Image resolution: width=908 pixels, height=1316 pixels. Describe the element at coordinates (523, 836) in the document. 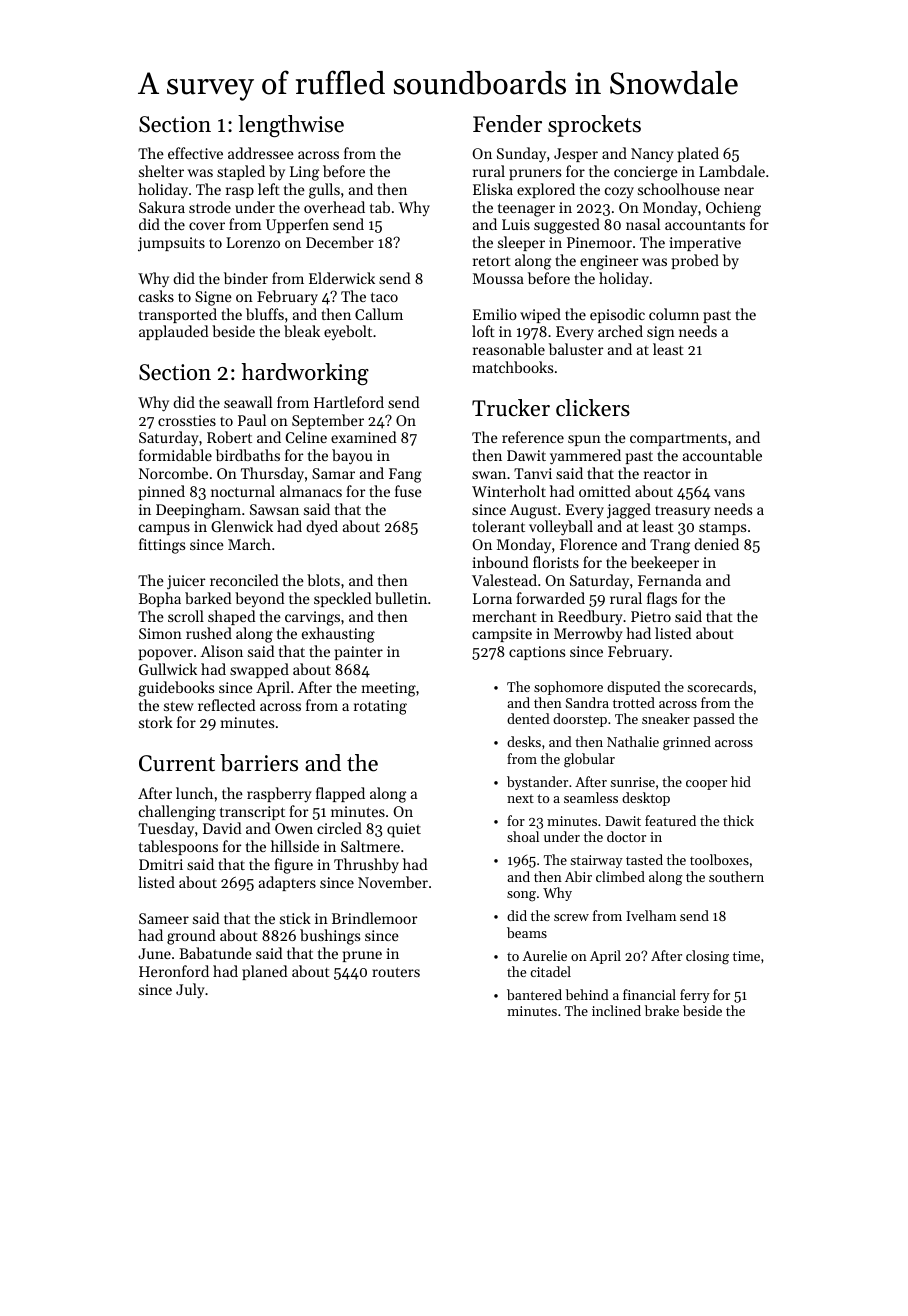

I see `shoal` at that location.
